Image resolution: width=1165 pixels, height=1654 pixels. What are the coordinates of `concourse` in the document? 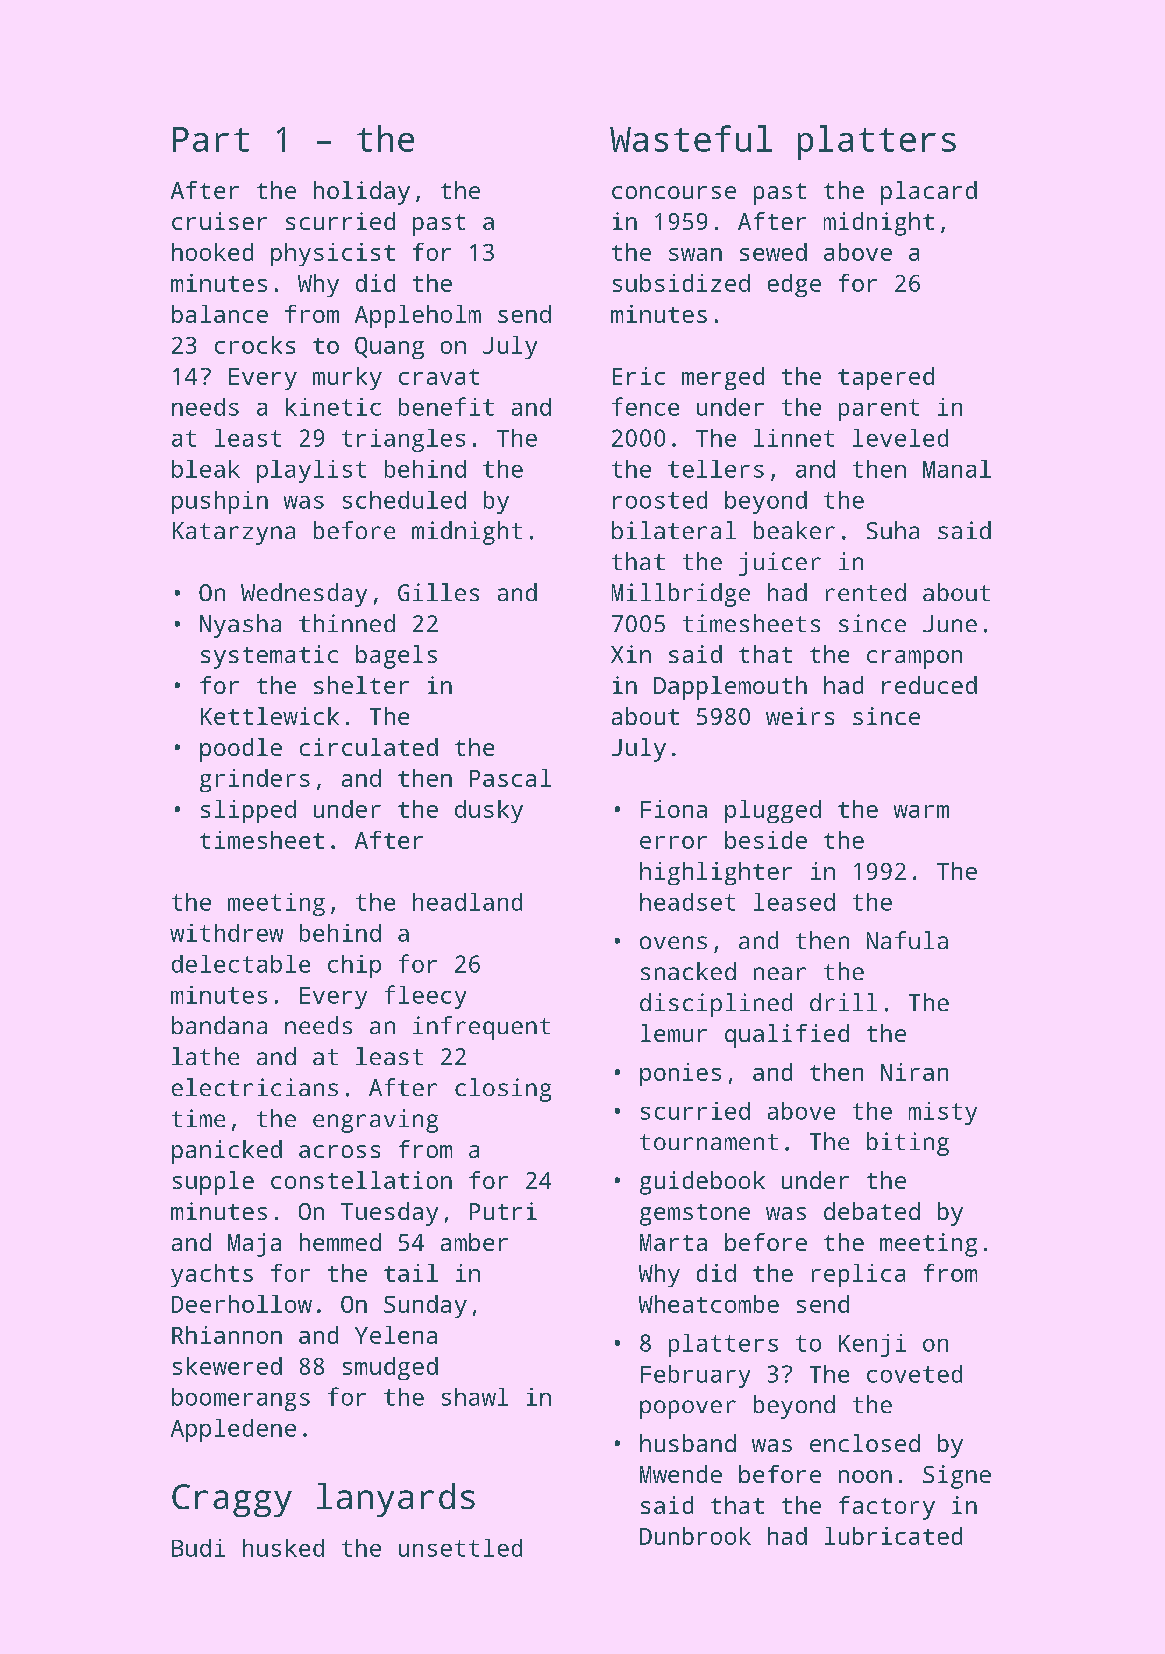 It's located at (674, 192).
